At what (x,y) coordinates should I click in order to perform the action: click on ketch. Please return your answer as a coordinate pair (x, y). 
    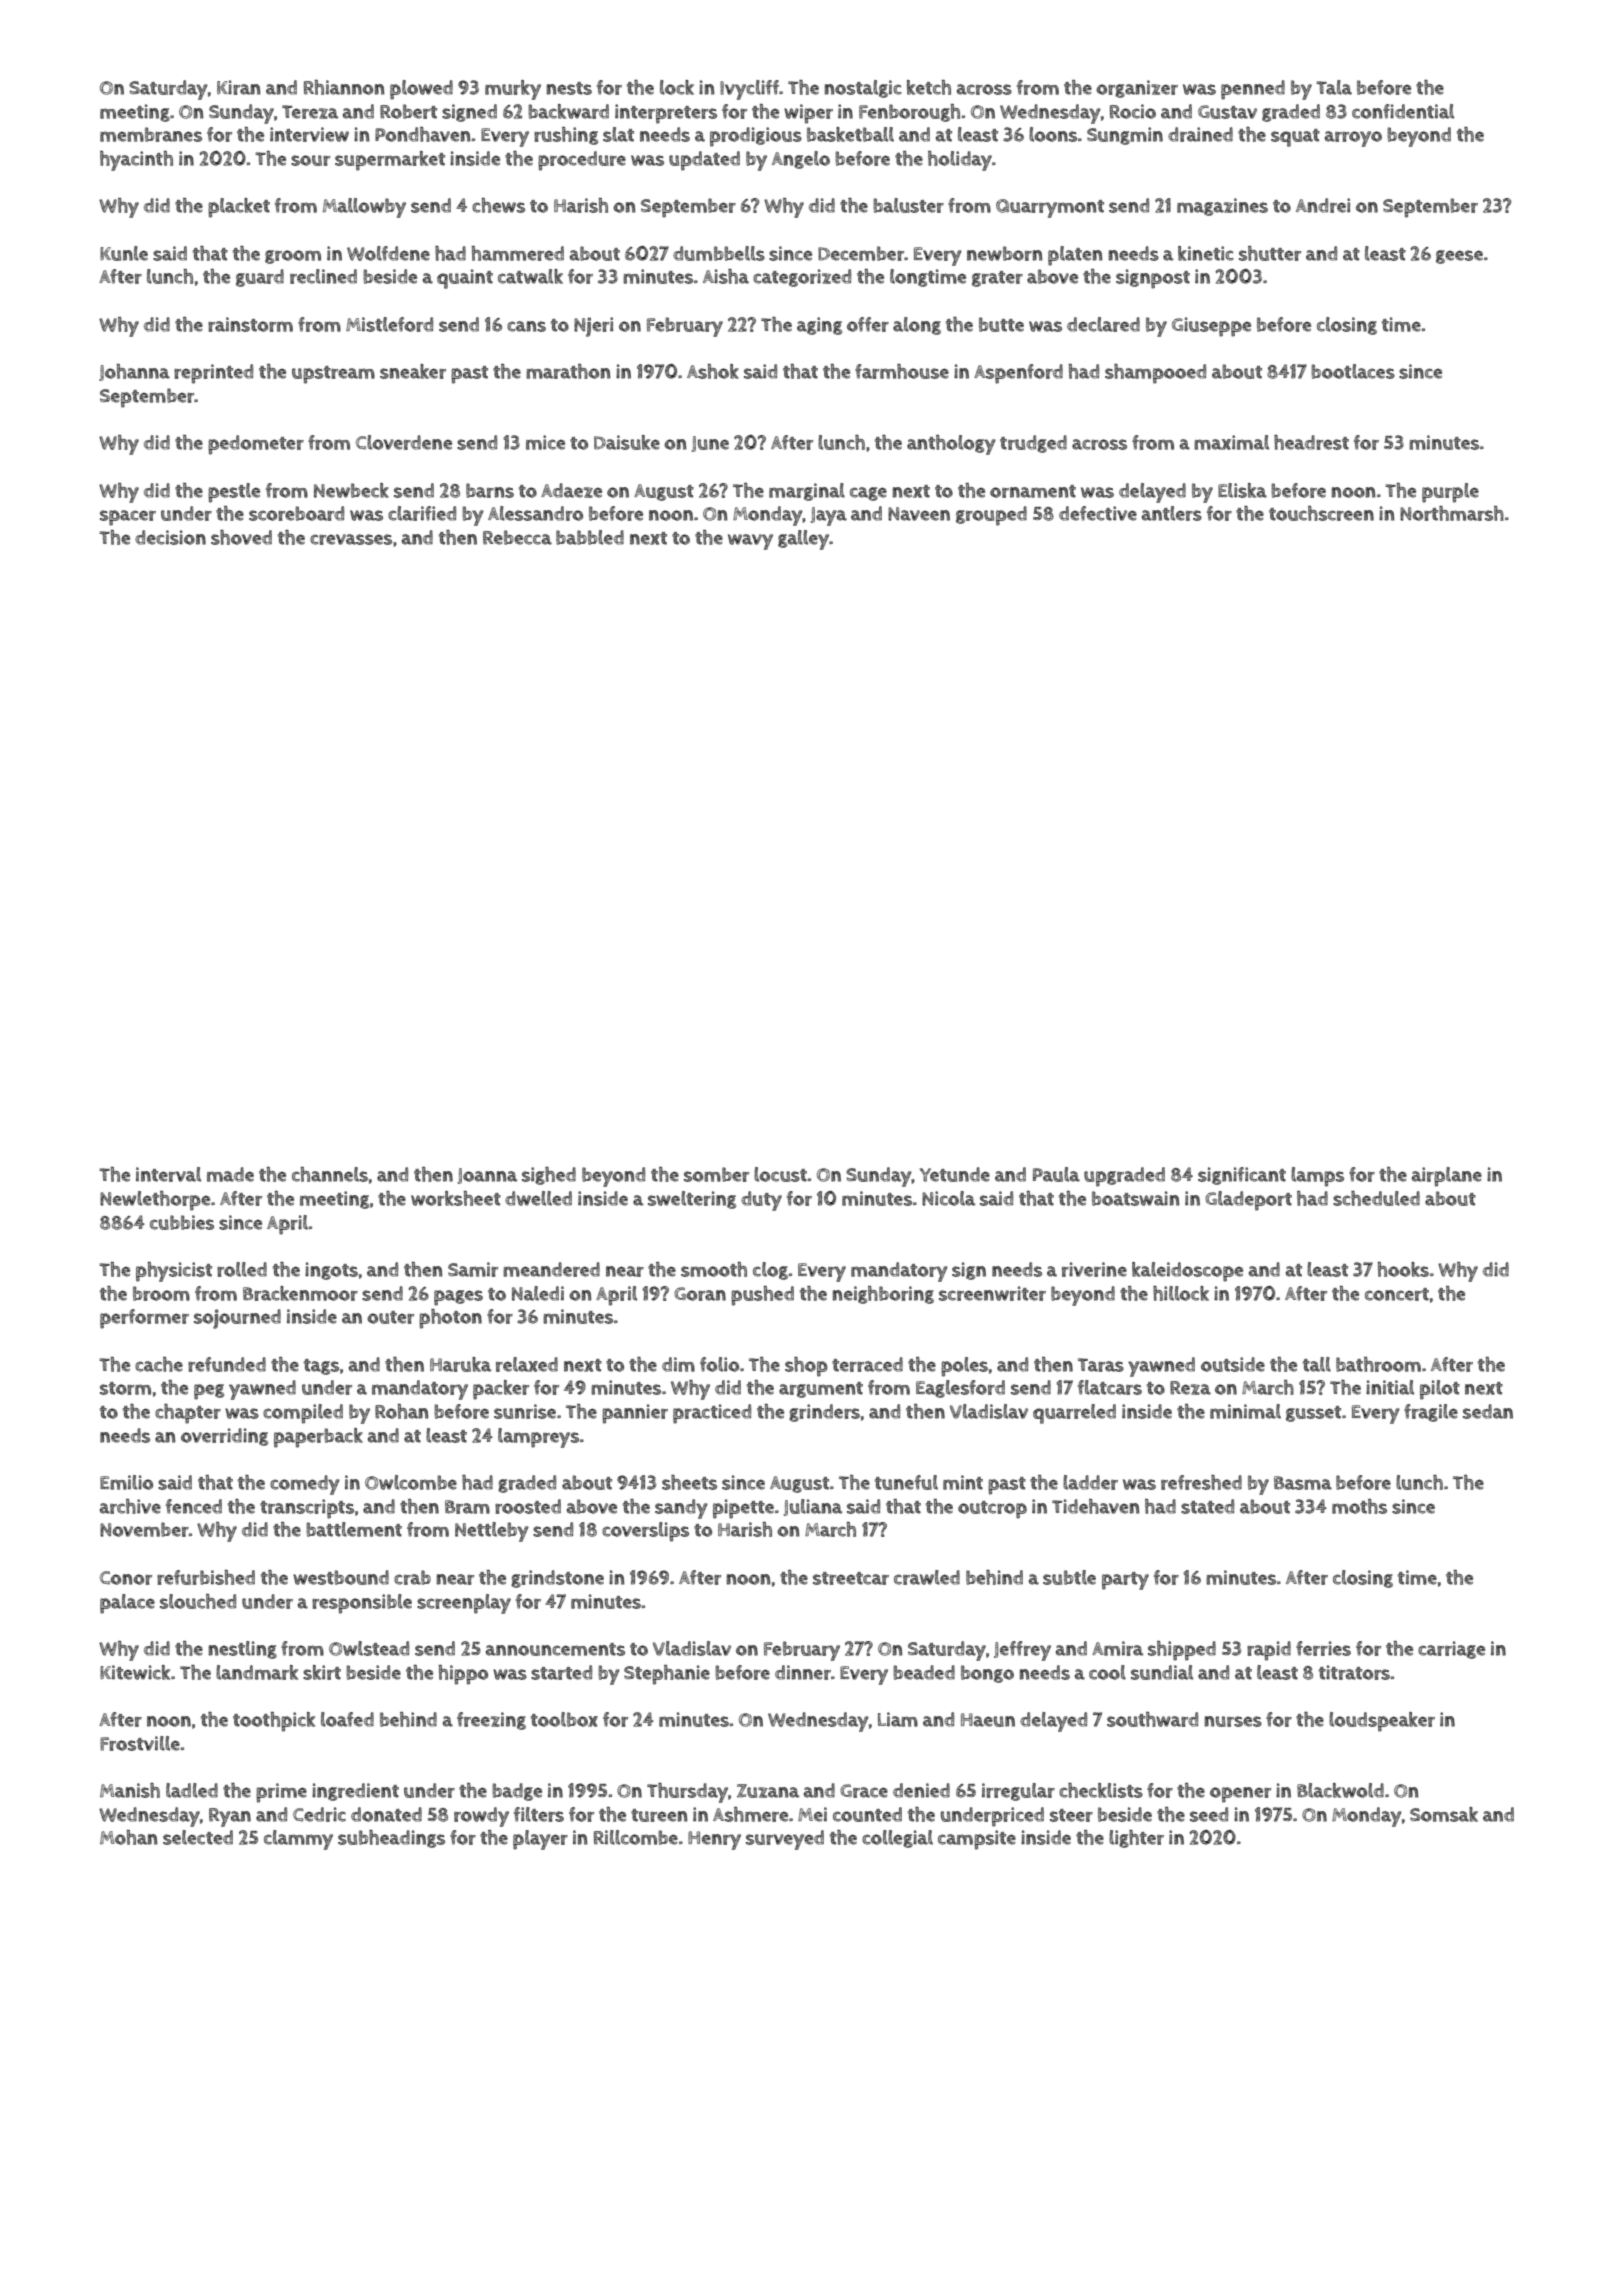
    Looking at the image, I should click on (929, 87).
